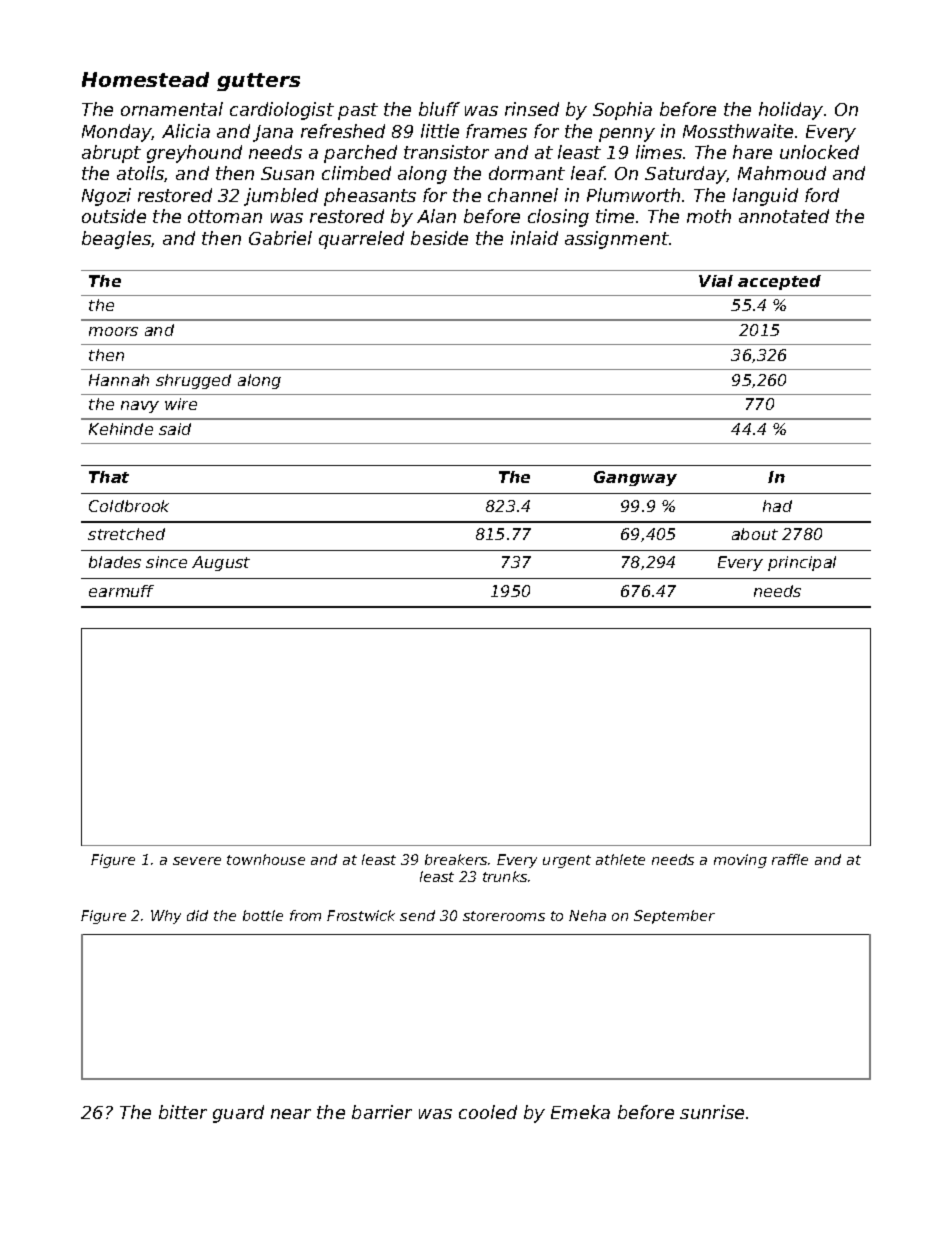 This image has height=1233, width=952. I want to click on Why, so click(166, 917).
